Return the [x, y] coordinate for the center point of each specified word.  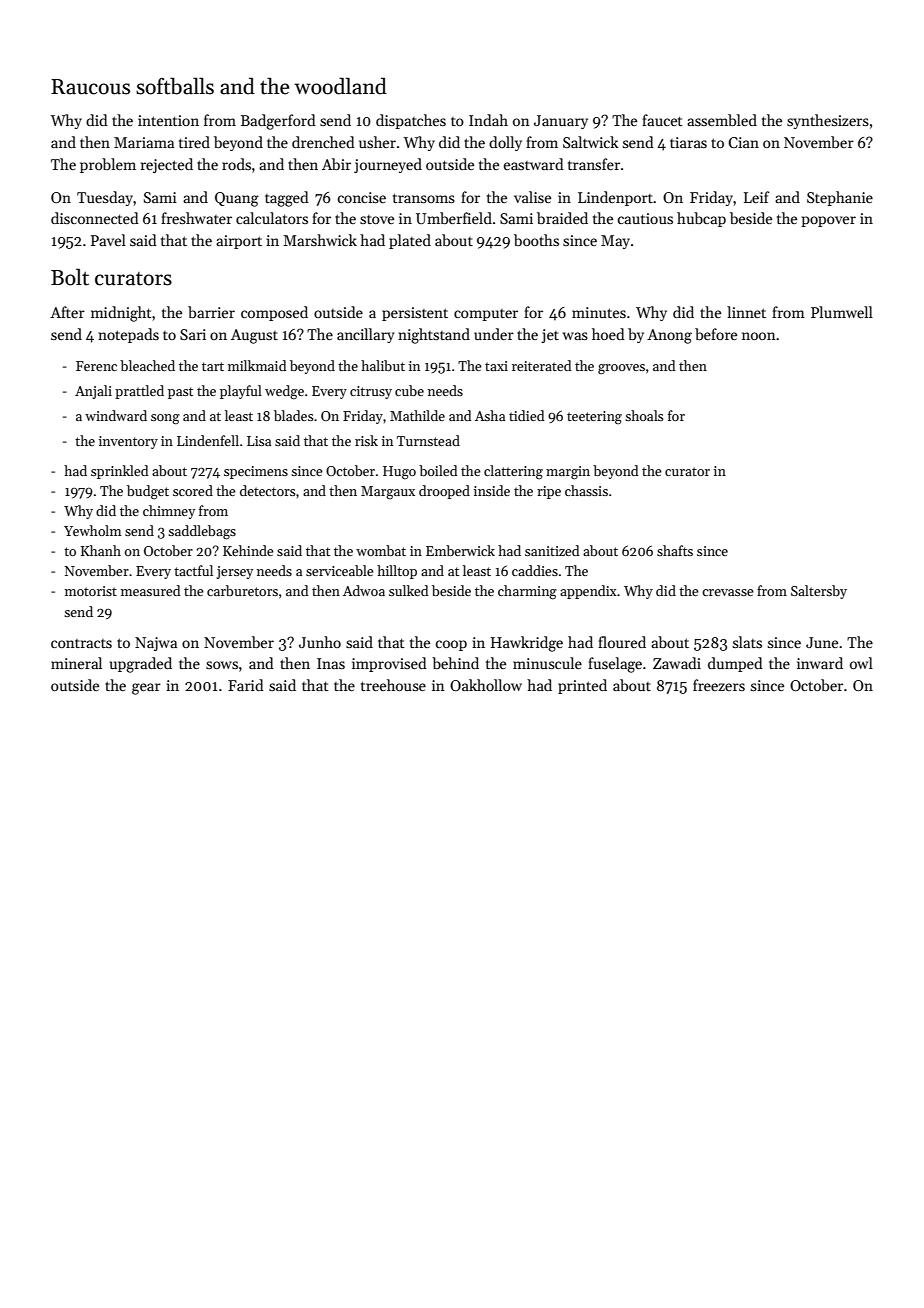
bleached [147, 365]
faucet [662, 120]
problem [108, 165]
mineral [76, 663]
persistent [415, 314]
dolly [505, 143]
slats [747, 642]
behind [455, 663]
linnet [746, 312]
